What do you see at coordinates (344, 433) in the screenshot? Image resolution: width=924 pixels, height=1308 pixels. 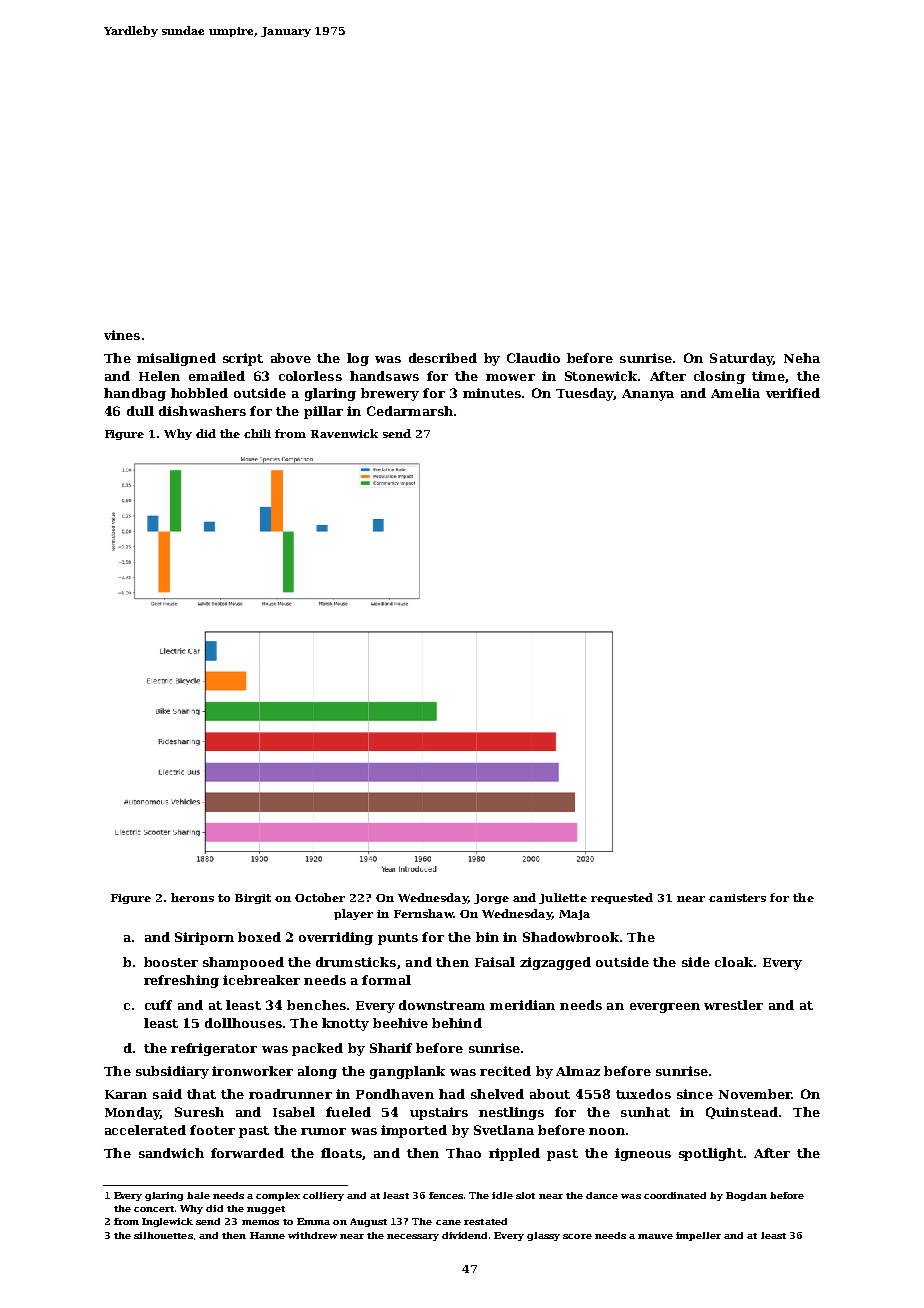 I see `Ravenwick` at bounding box center [344, 433].
